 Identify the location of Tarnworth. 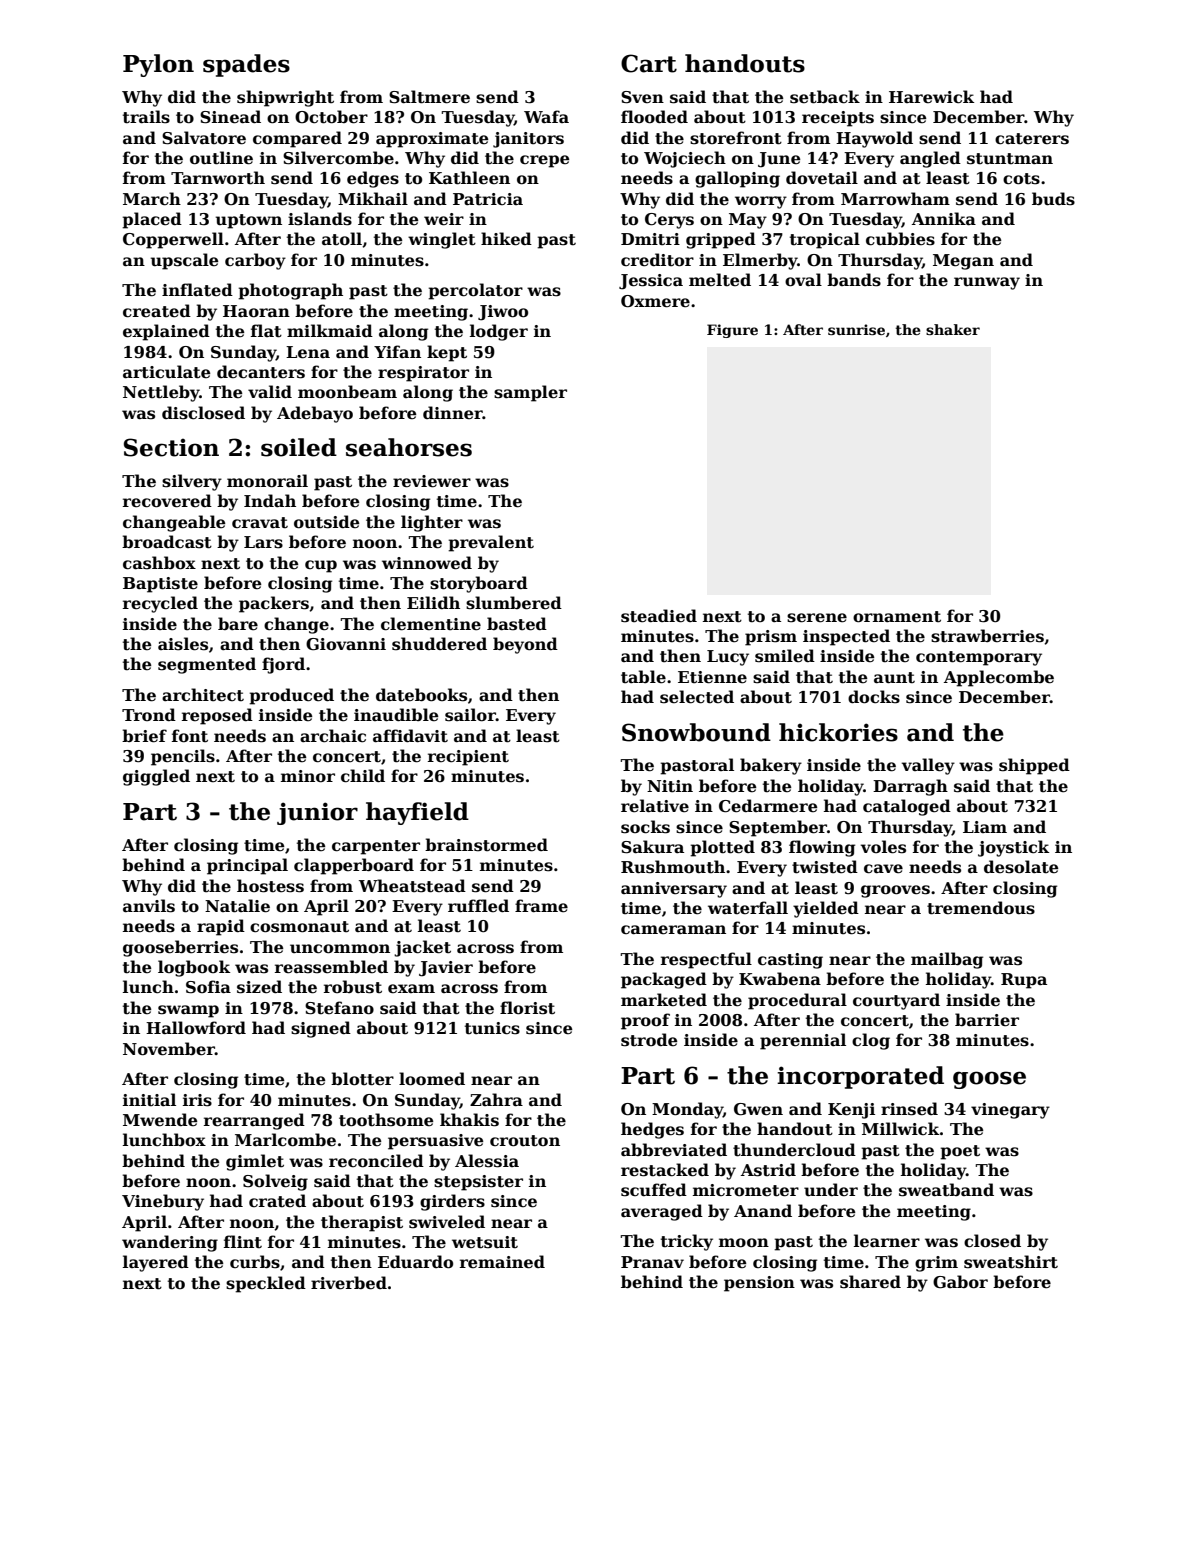
(218, 178).
